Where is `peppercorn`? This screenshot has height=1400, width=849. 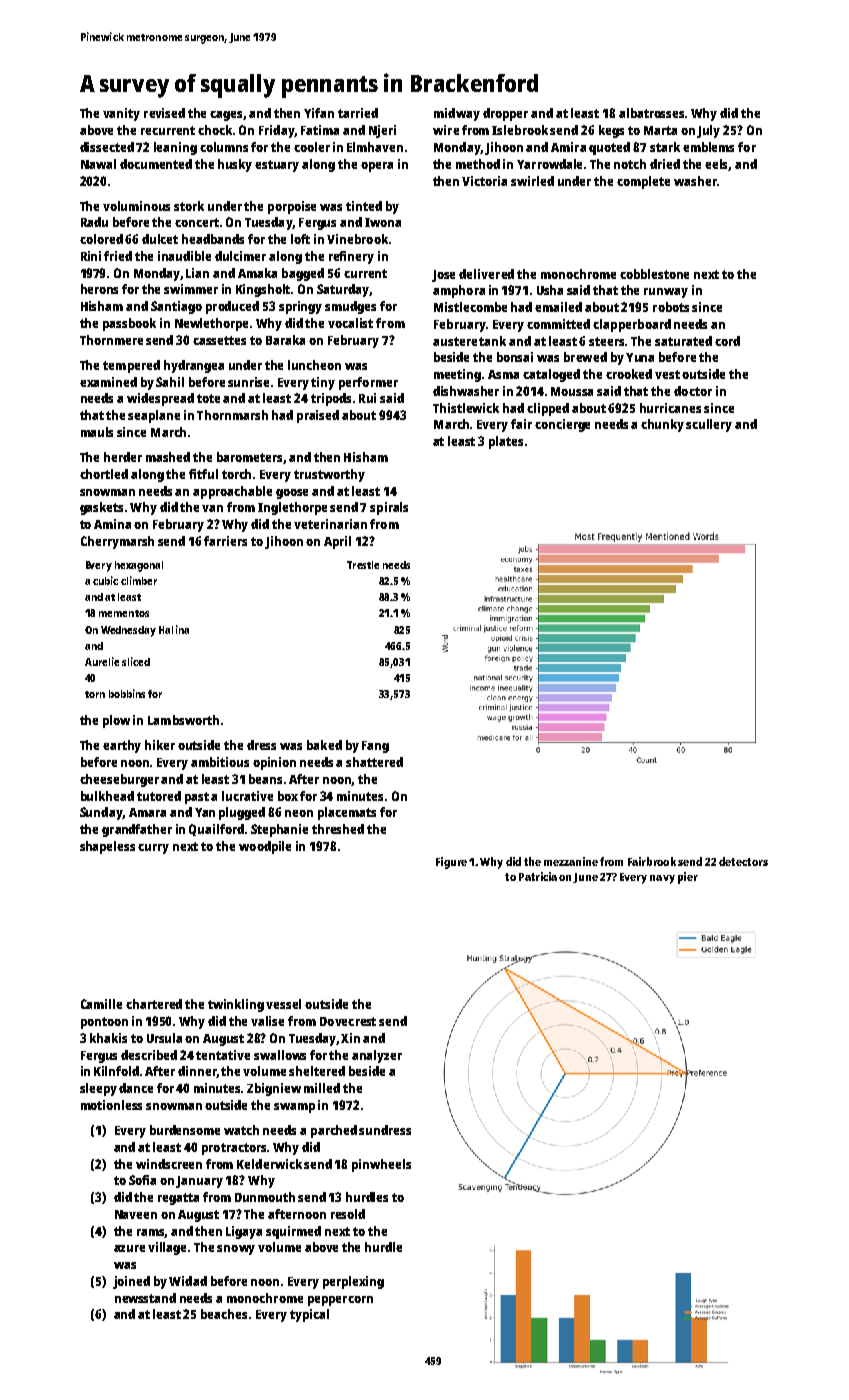 peppercorn is located at coordinates (340, 1301).
